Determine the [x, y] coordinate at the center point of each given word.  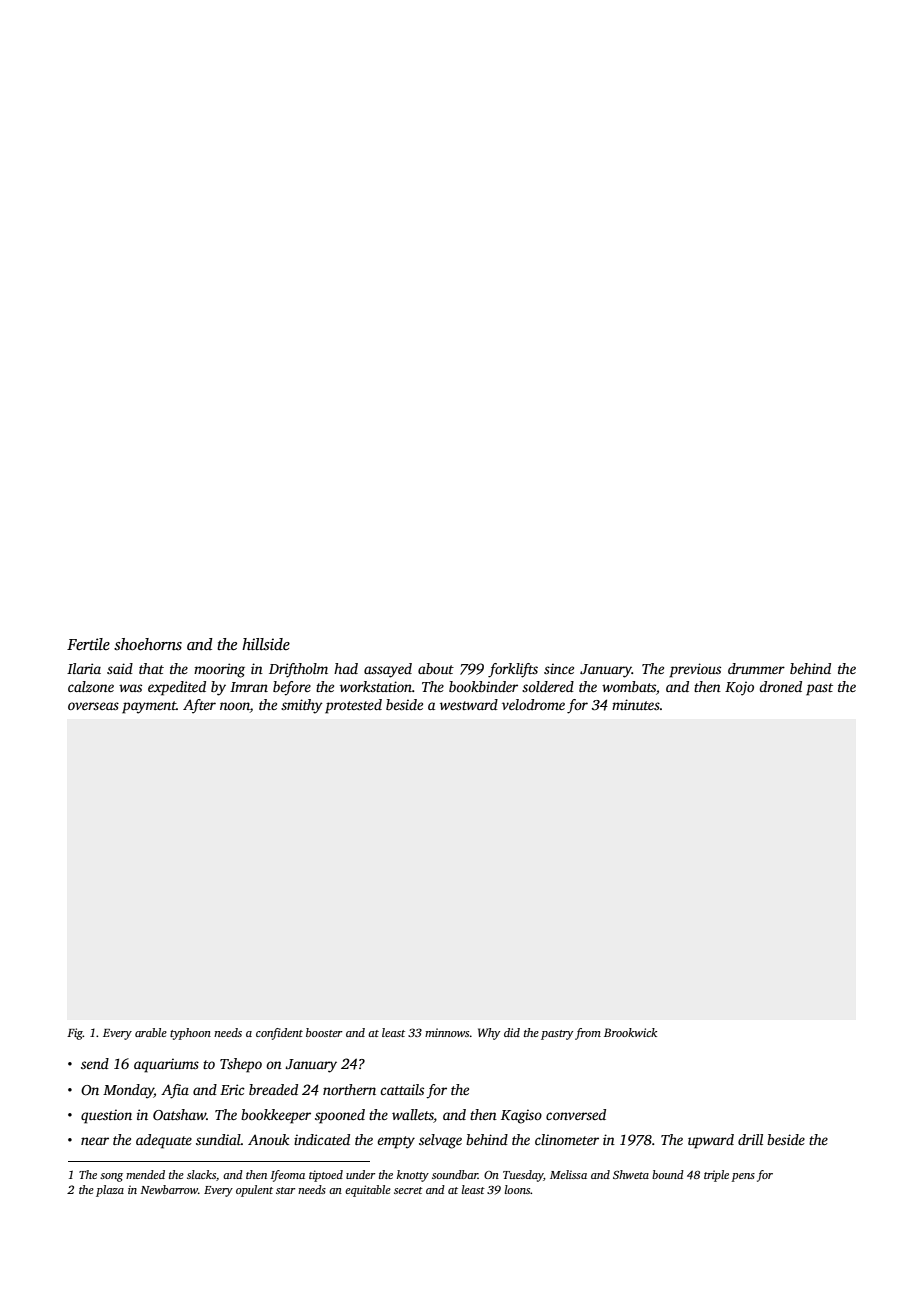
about [436, 668]
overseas [93, 706]
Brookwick [630, 1032]
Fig [75, 1034]
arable [151, 1032]
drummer [756, 668]
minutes [636, 704]
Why [489, 1034]
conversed [576, 1114]
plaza [110, 1191]
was [130, 688]
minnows [447, 1032]
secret [408, 1190]
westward [469, 704]
